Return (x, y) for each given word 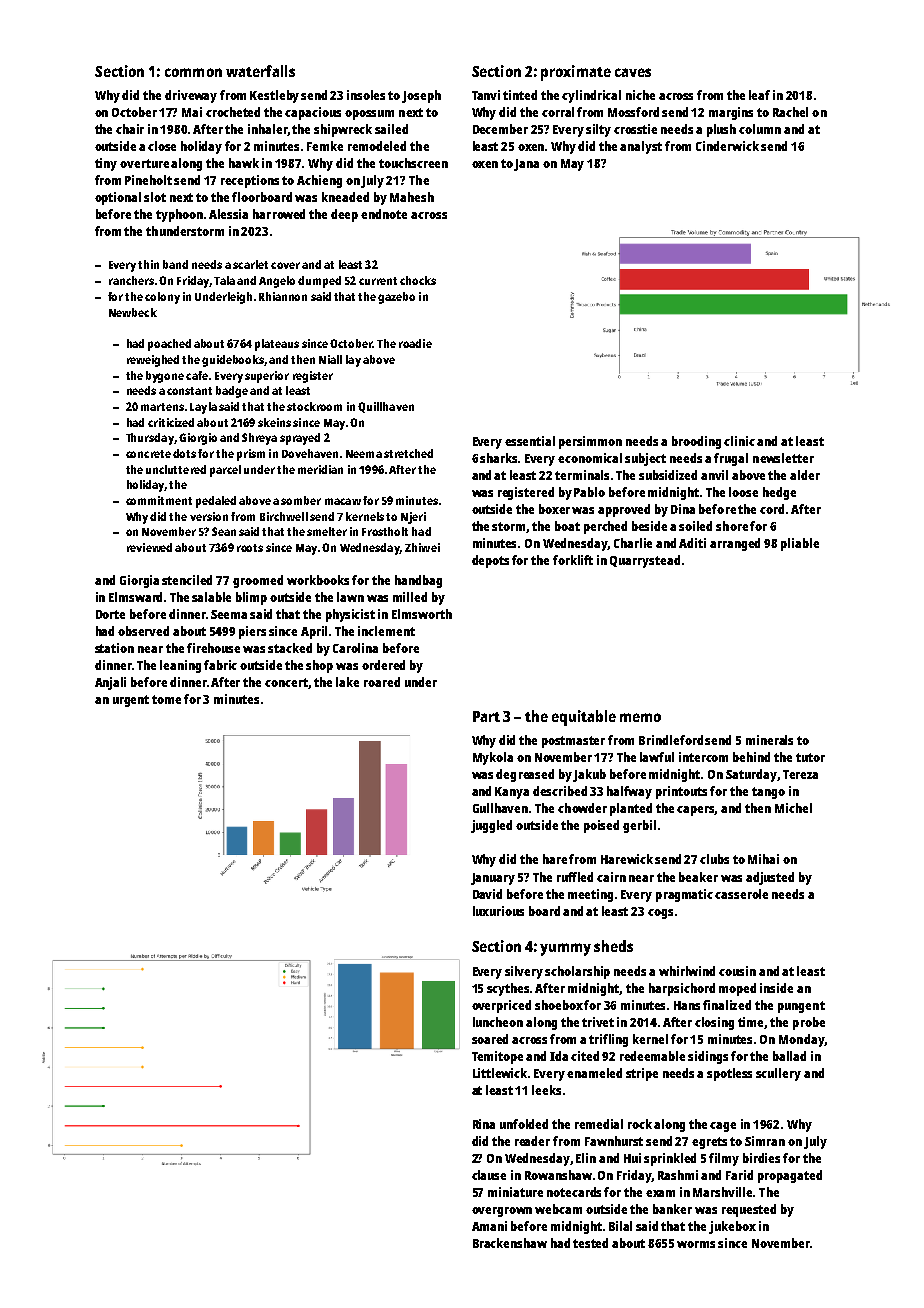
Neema (364, 454)
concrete (148, 454)
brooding (696, 442)
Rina (484, 1124)
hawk (244, 163)
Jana (526, 165)
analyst (641, 147)
